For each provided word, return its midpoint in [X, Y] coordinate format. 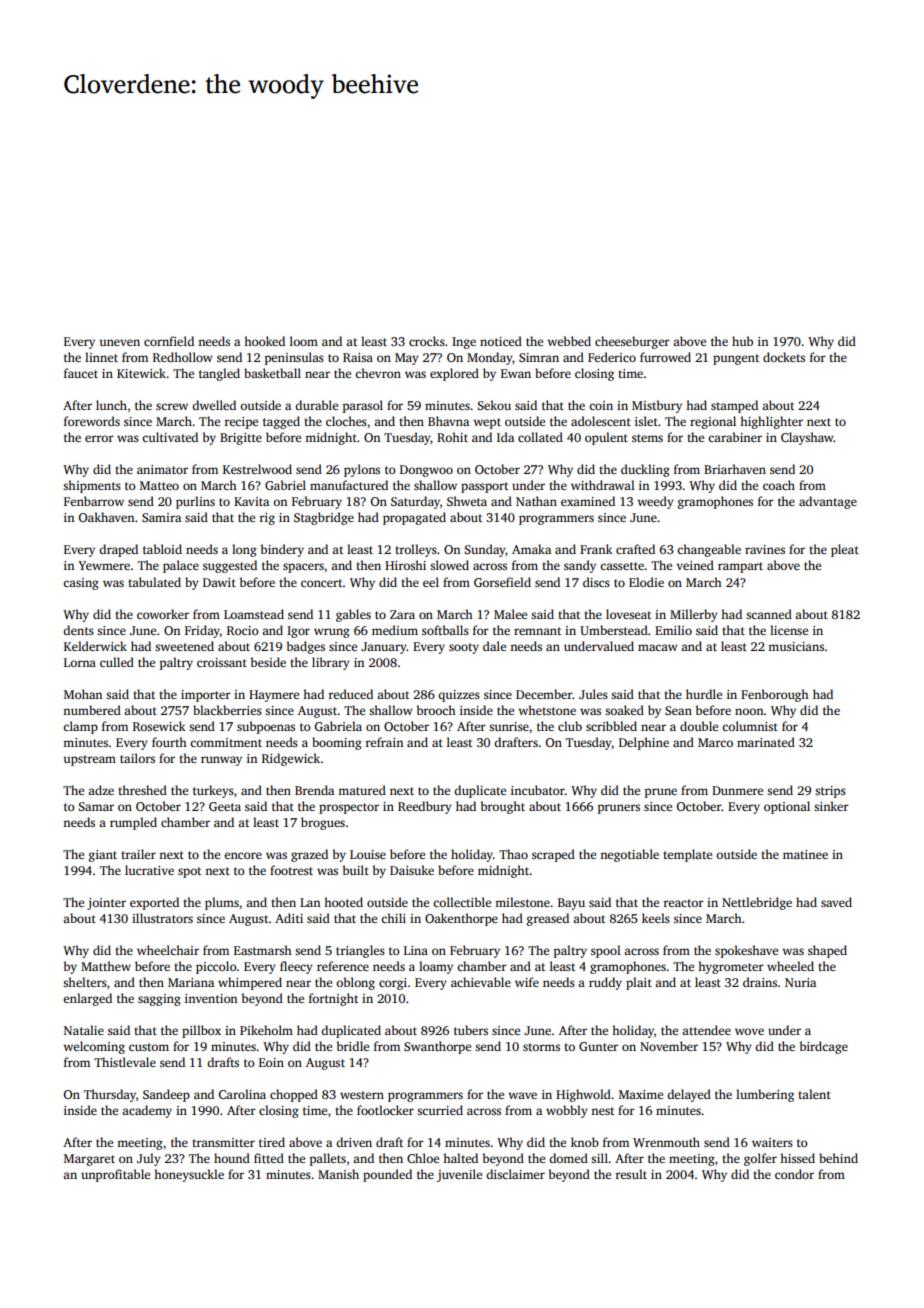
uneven [119, 342]
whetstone [547, 710]
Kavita [251, 501]
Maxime [641, 1094]
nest [602, 1111]
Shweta [467, 501]
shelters [85, 982]
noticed [501, 341]
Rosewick [159, 726]
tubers [471, 1030]
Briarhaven [735, 469]
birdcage [824, 1047]
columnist [750, 726]
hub [742, 341]
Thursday [110, 1095]
